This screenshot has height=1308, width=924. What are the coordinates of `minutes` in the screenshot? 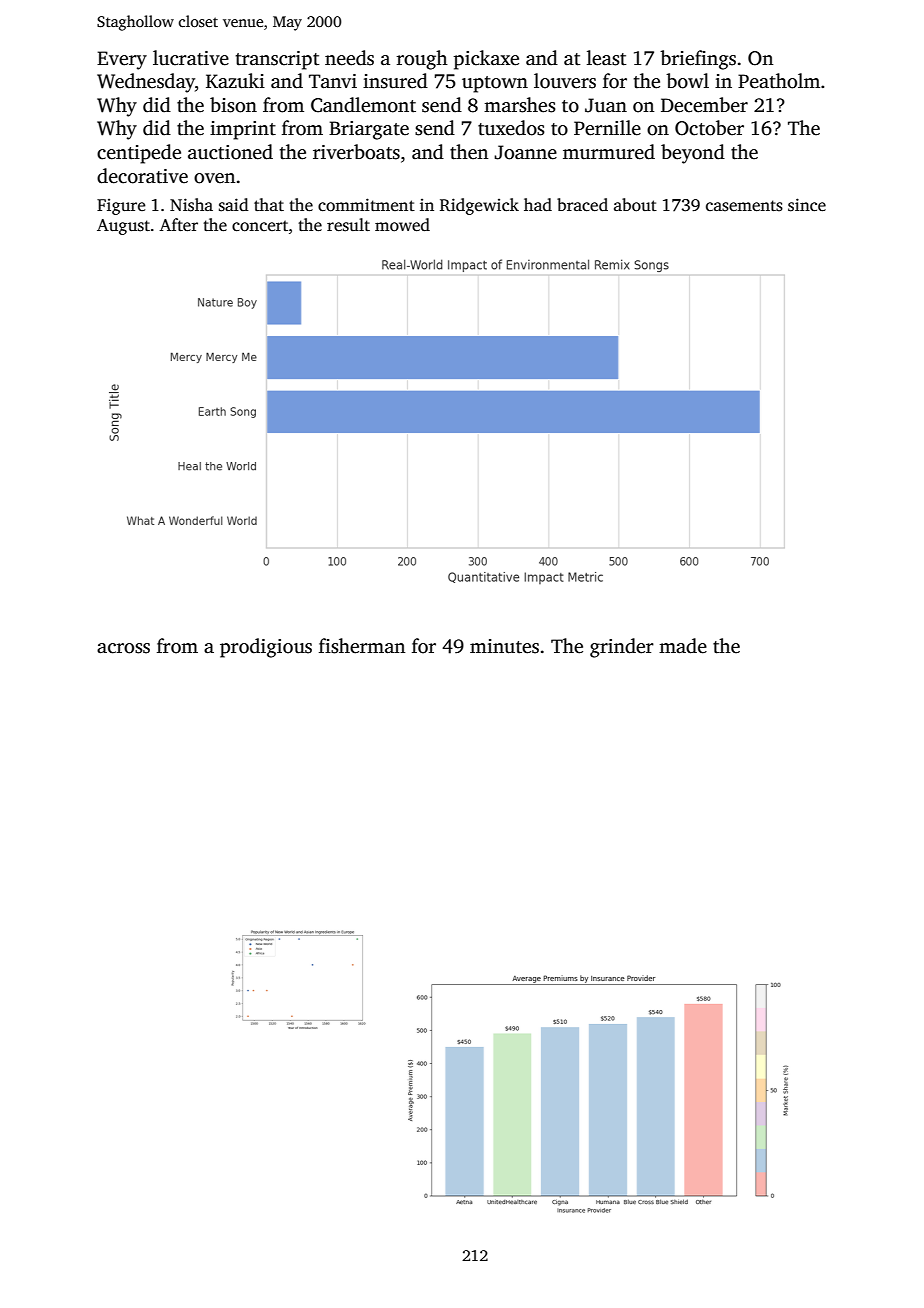 It's located at (504, 646).
